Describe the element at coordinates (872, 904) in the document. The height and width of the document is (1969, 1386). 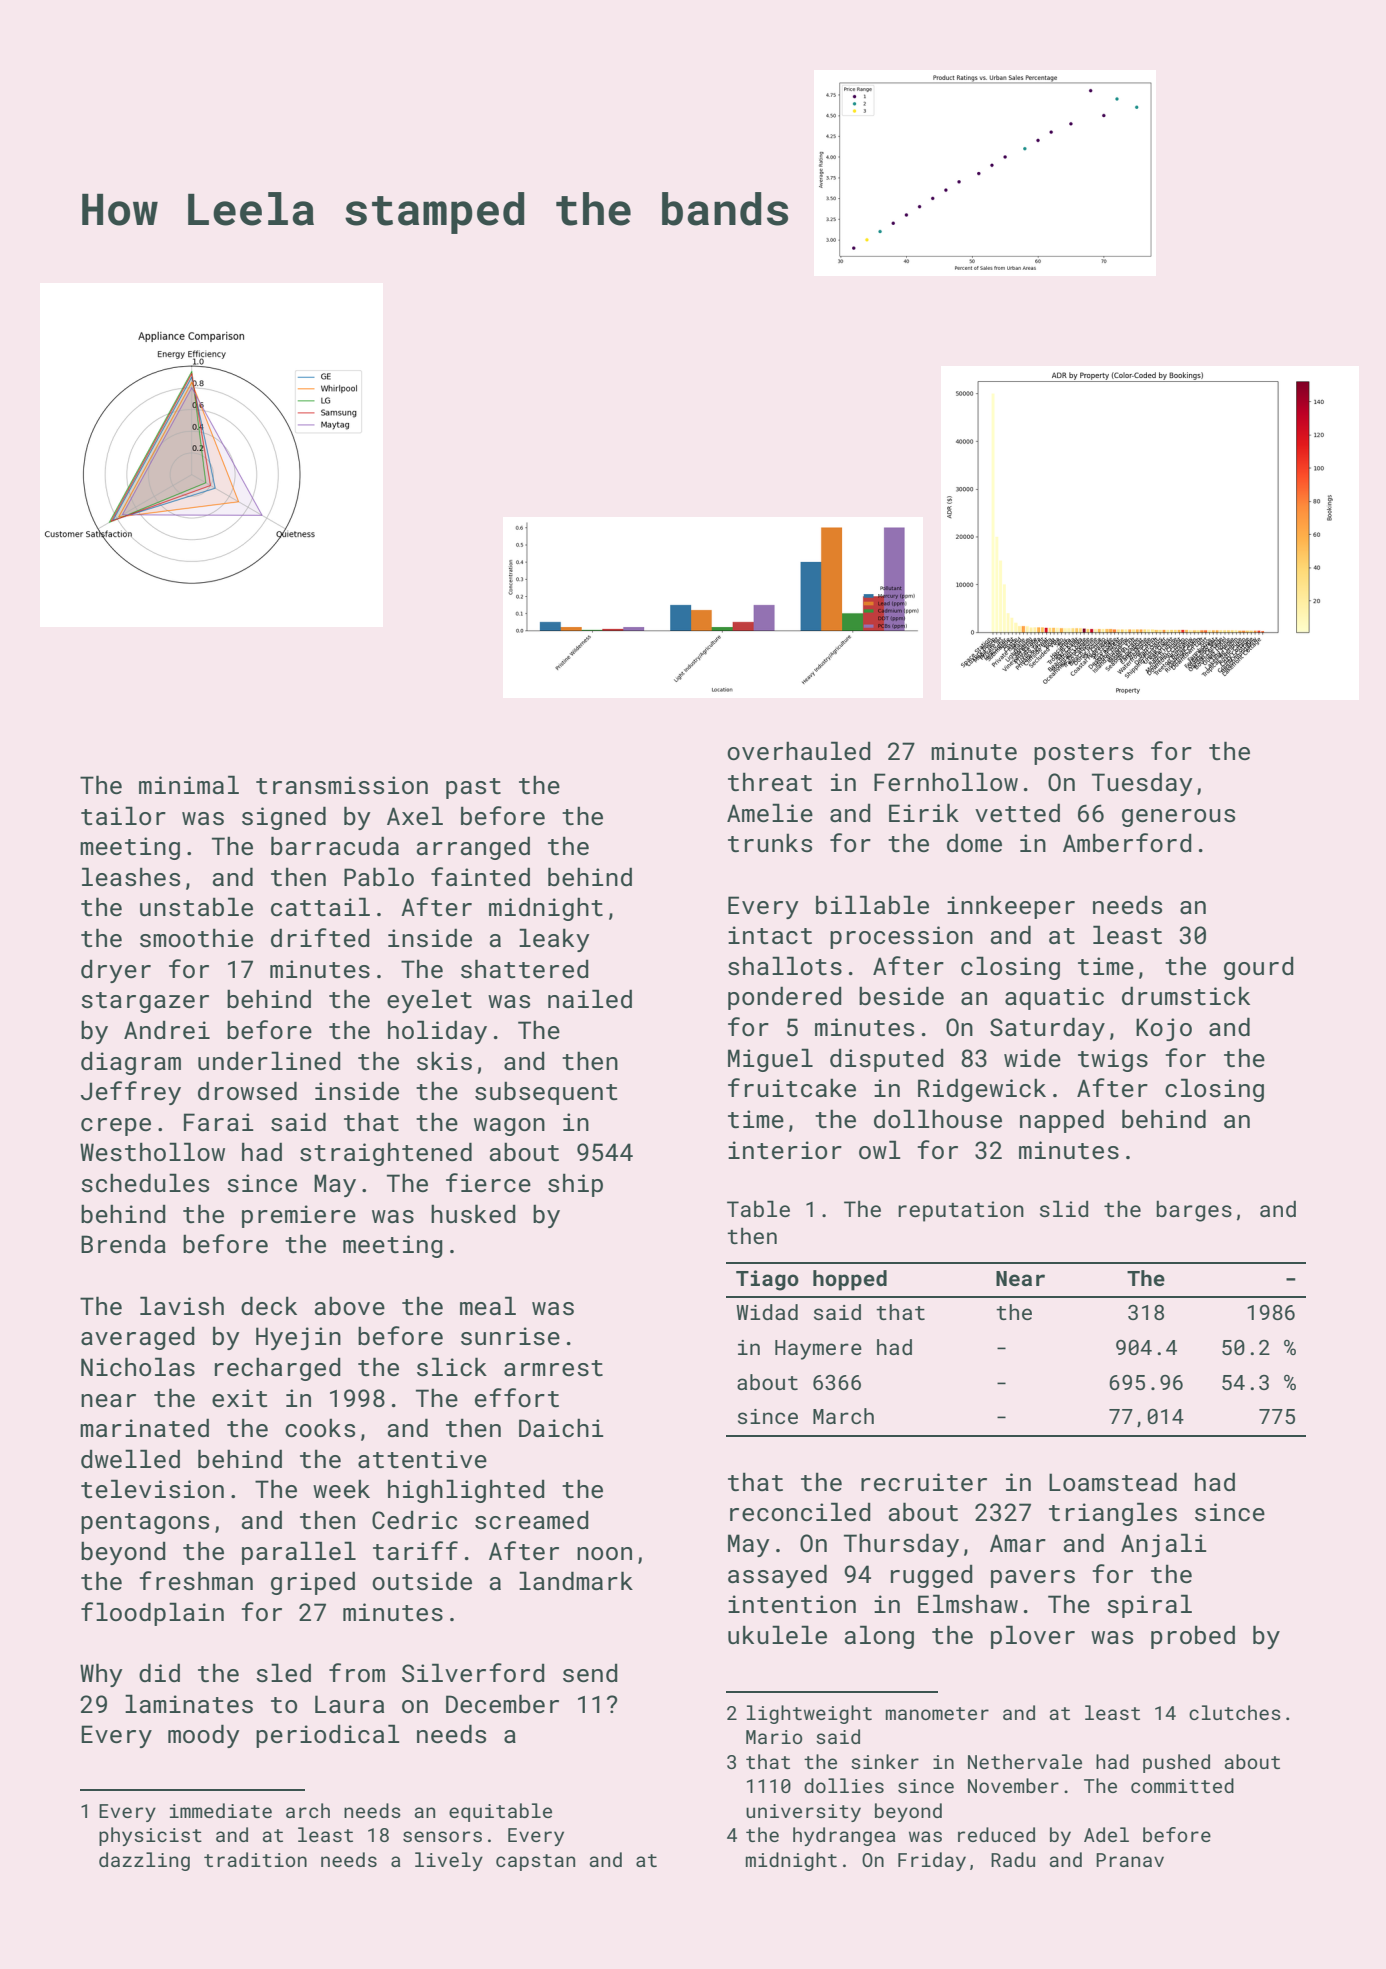
I see `billable` at that location.
